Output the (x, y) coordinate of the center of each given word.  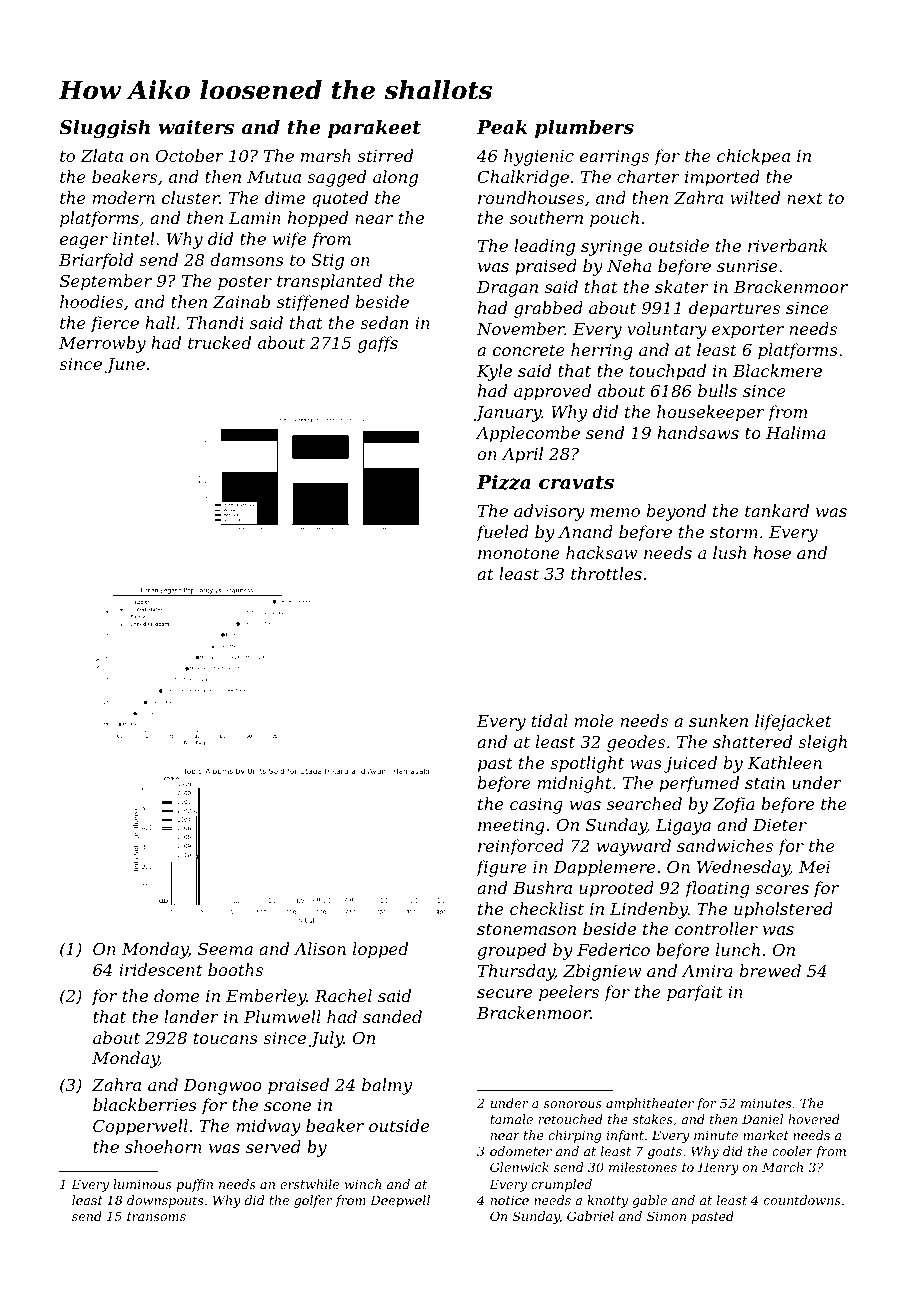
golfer (313, 1201)
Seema (225, 949)
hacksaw (601, 552)
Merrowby (102, 344)
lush (729, 552)
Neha (629, 265)
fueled (502, 533)
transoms (156, 1216)
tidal (550, 720)
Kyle (494, 372)
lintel (133, 238)
